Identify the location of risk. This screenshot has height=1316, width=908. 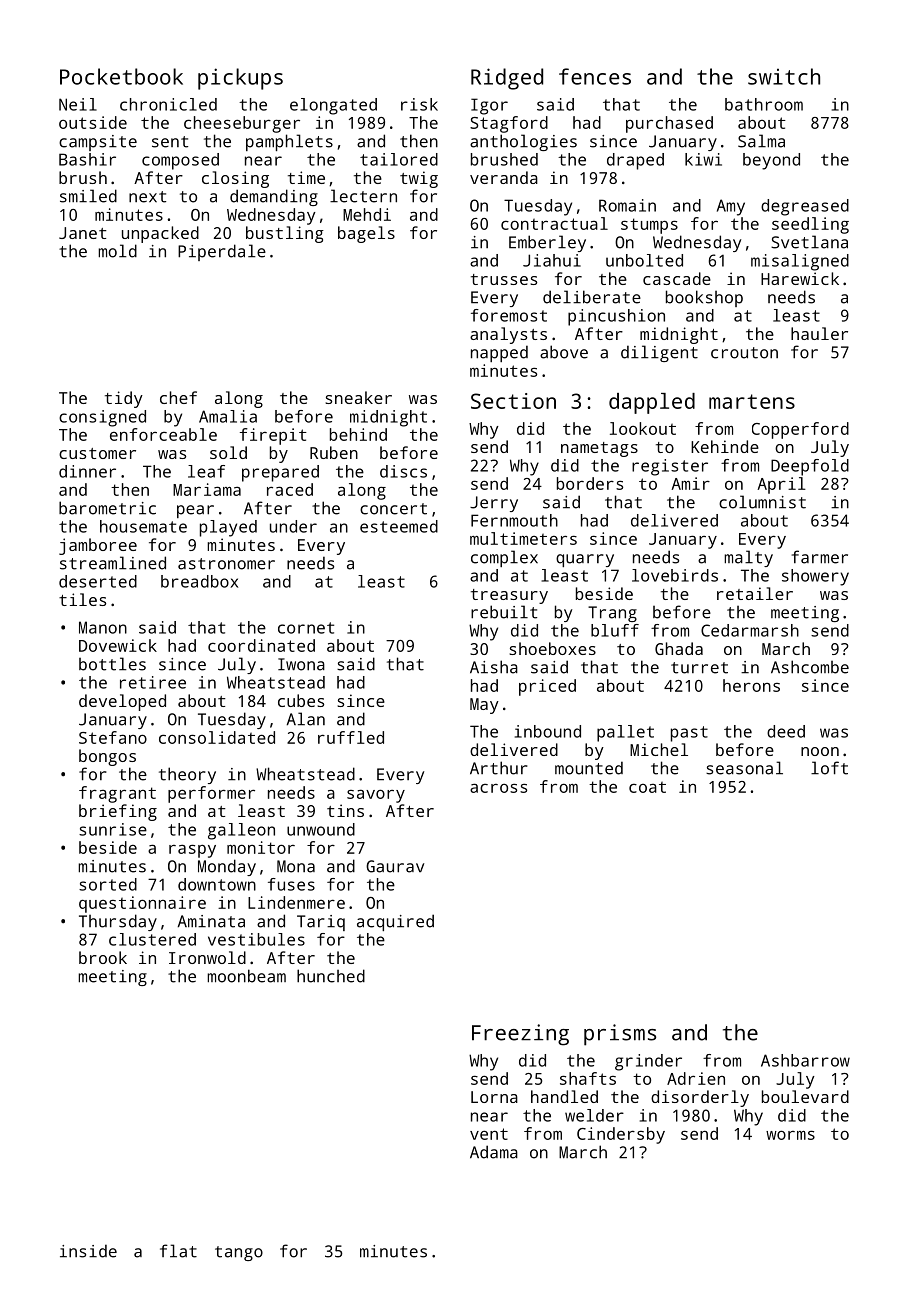
(419, 104).
